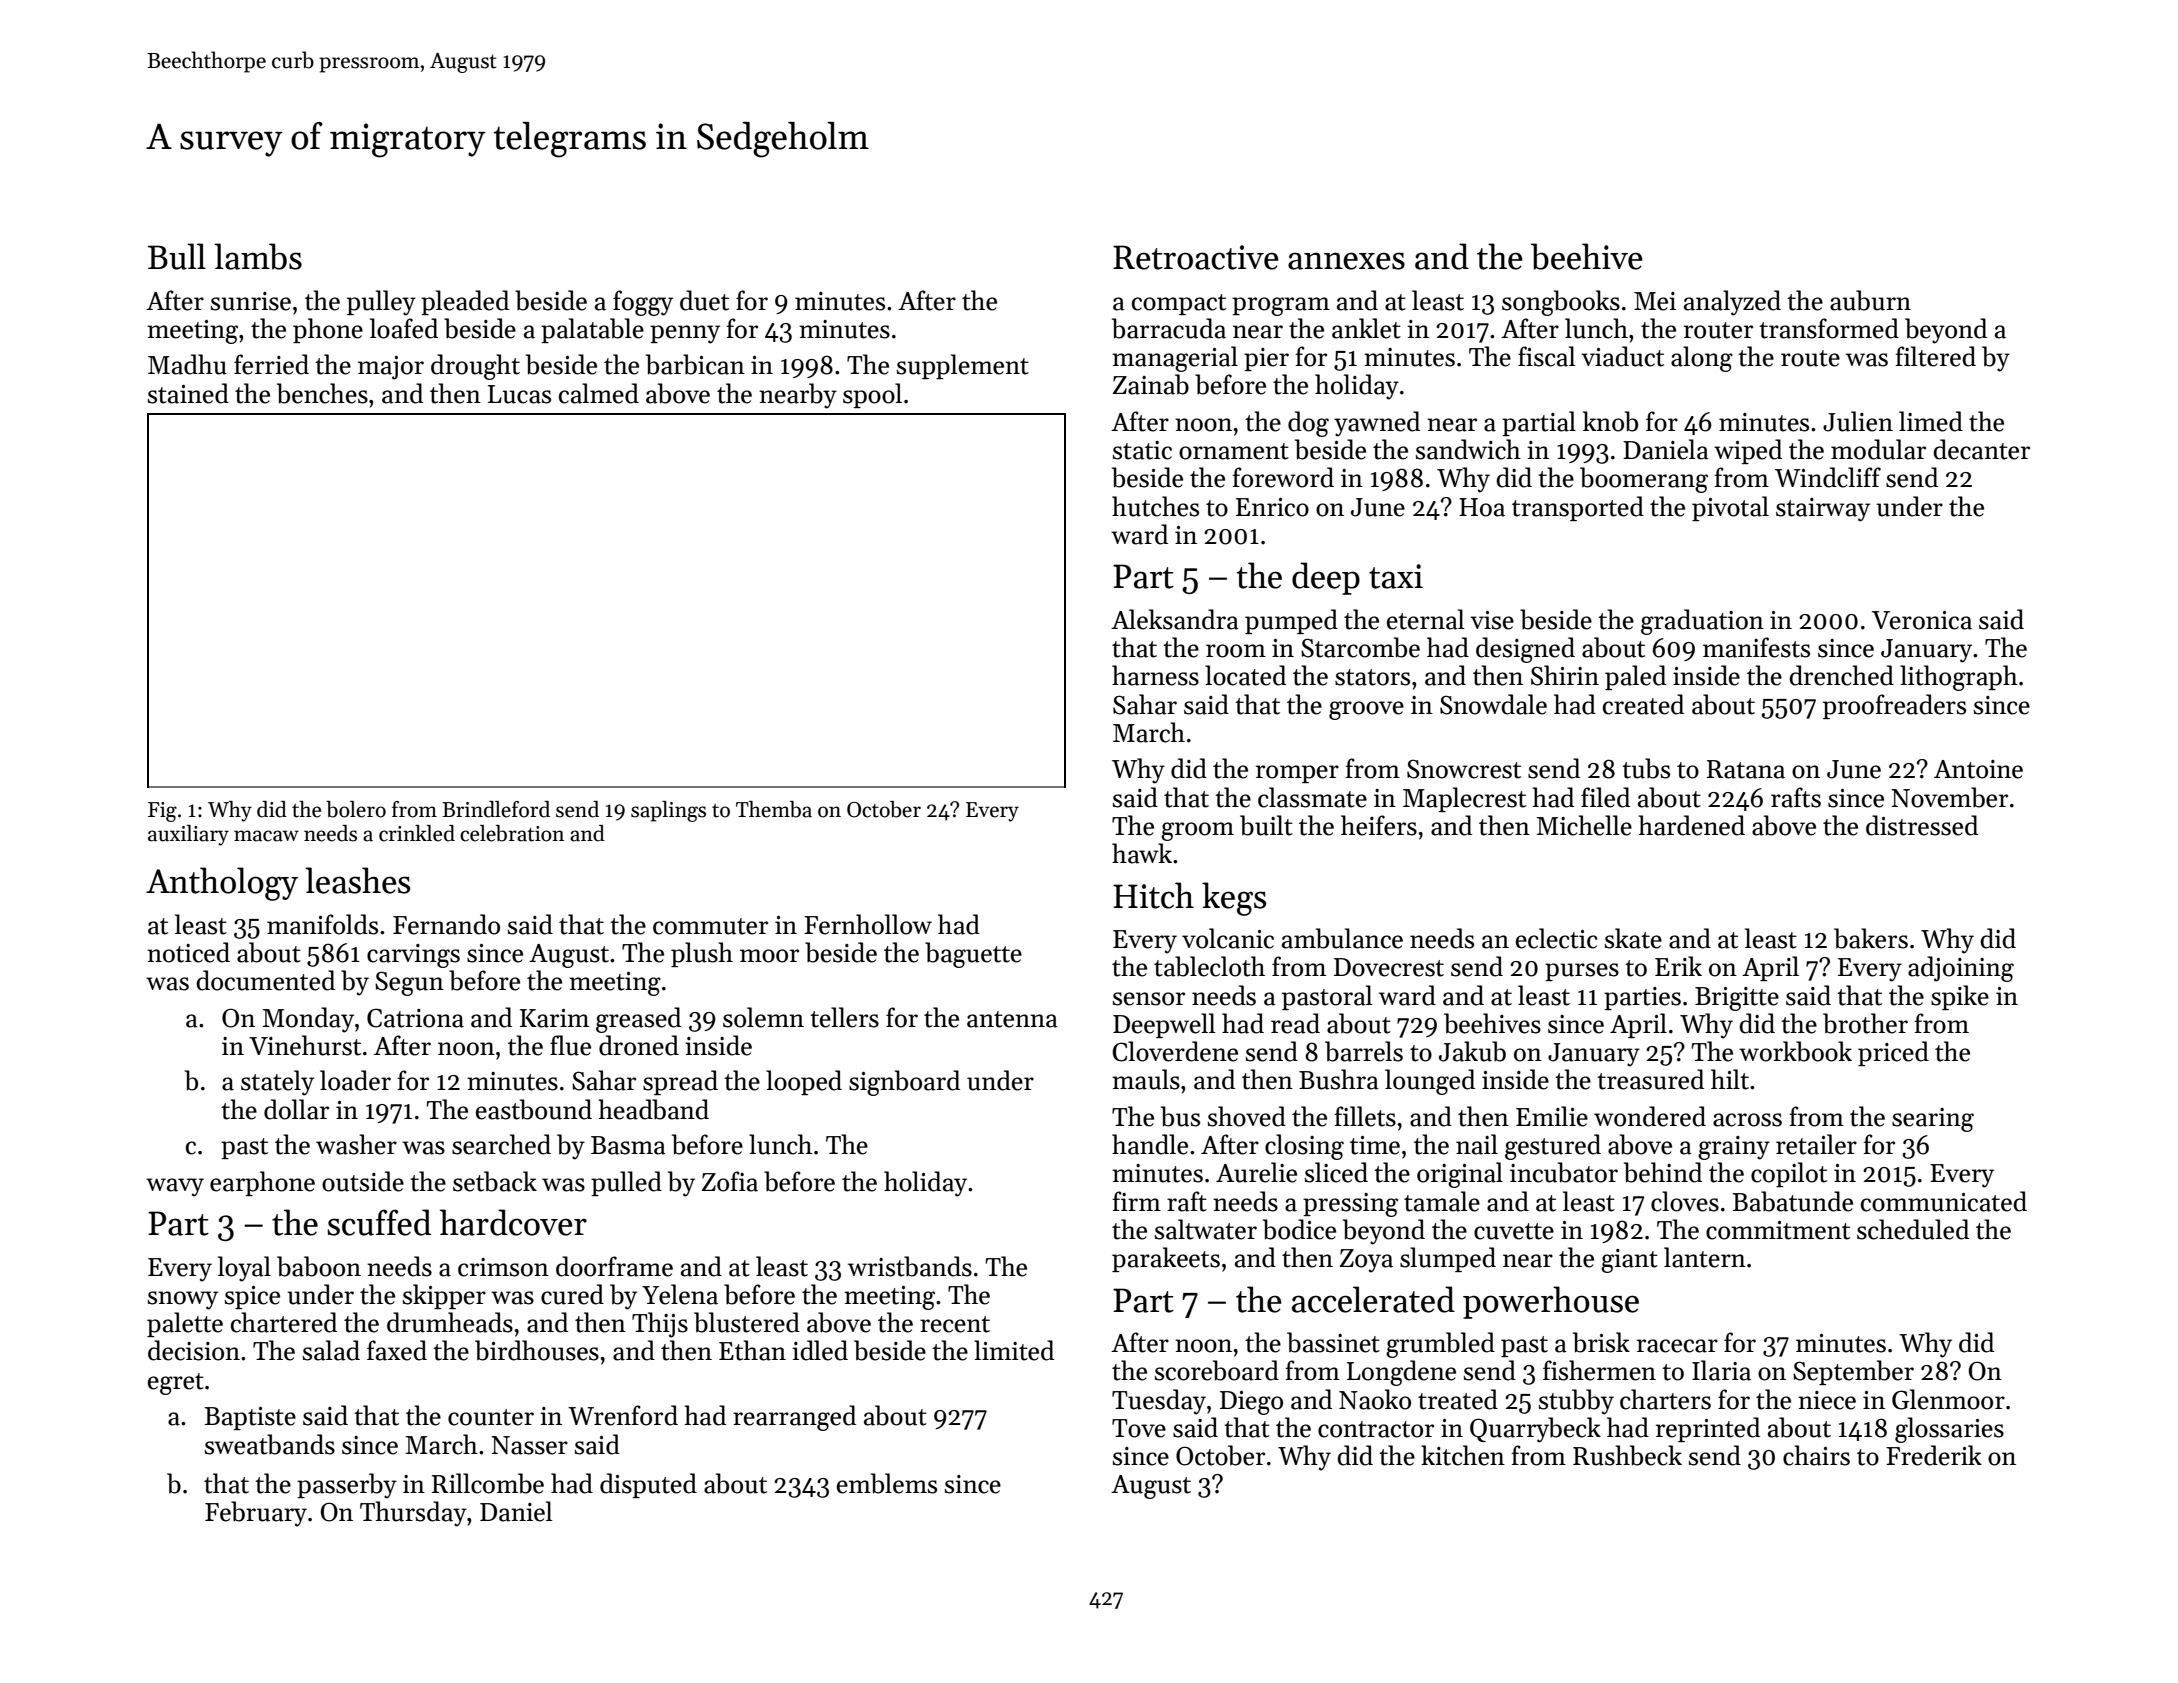  I want to click on emblems, so click(887, 1483).
